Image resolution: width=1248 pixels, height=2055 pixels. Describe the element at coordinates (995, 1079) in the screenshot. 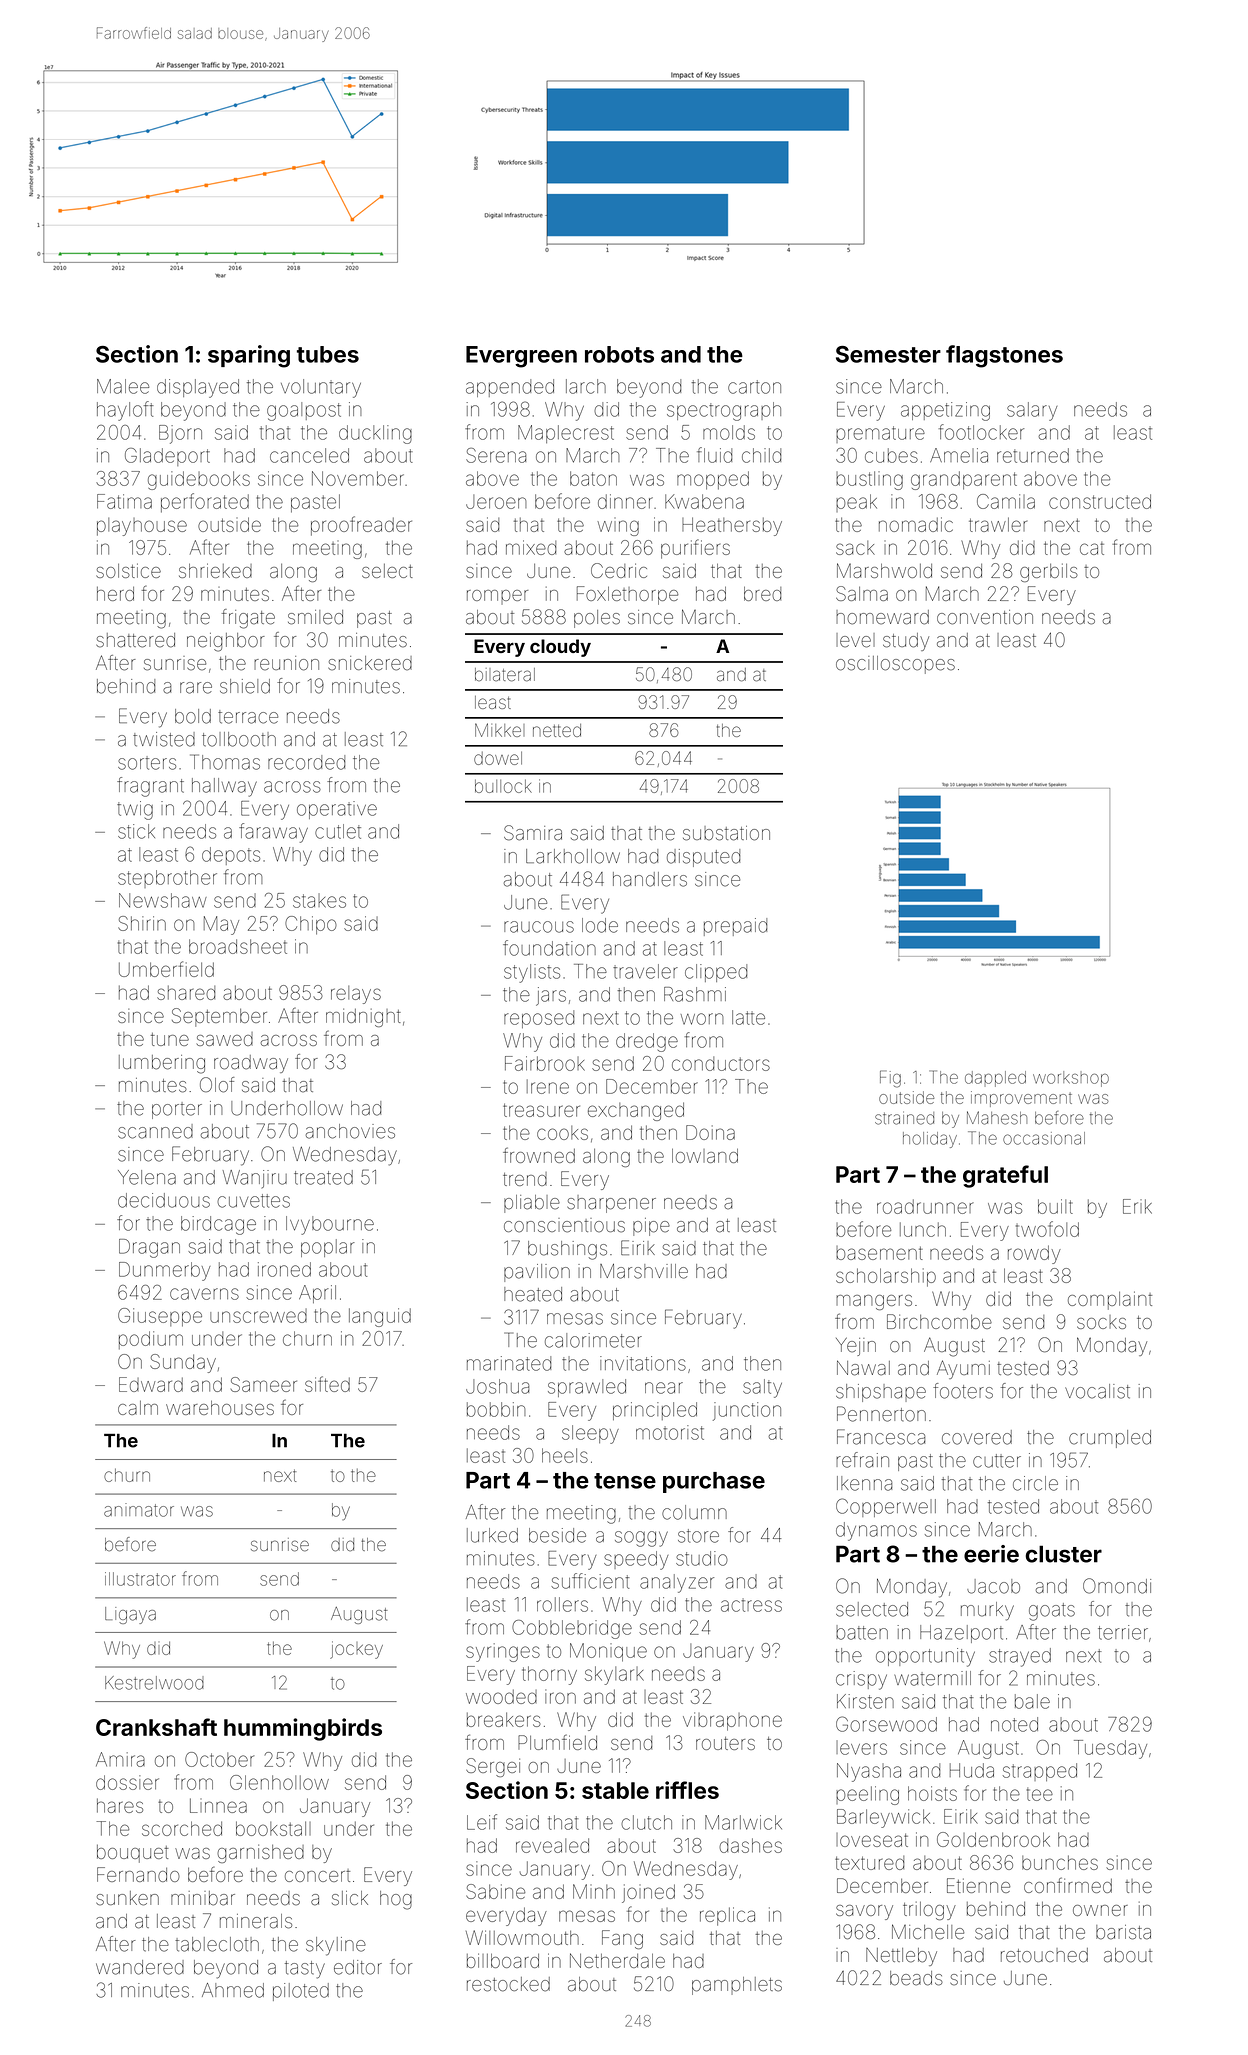

I see `dappled` at that location.
